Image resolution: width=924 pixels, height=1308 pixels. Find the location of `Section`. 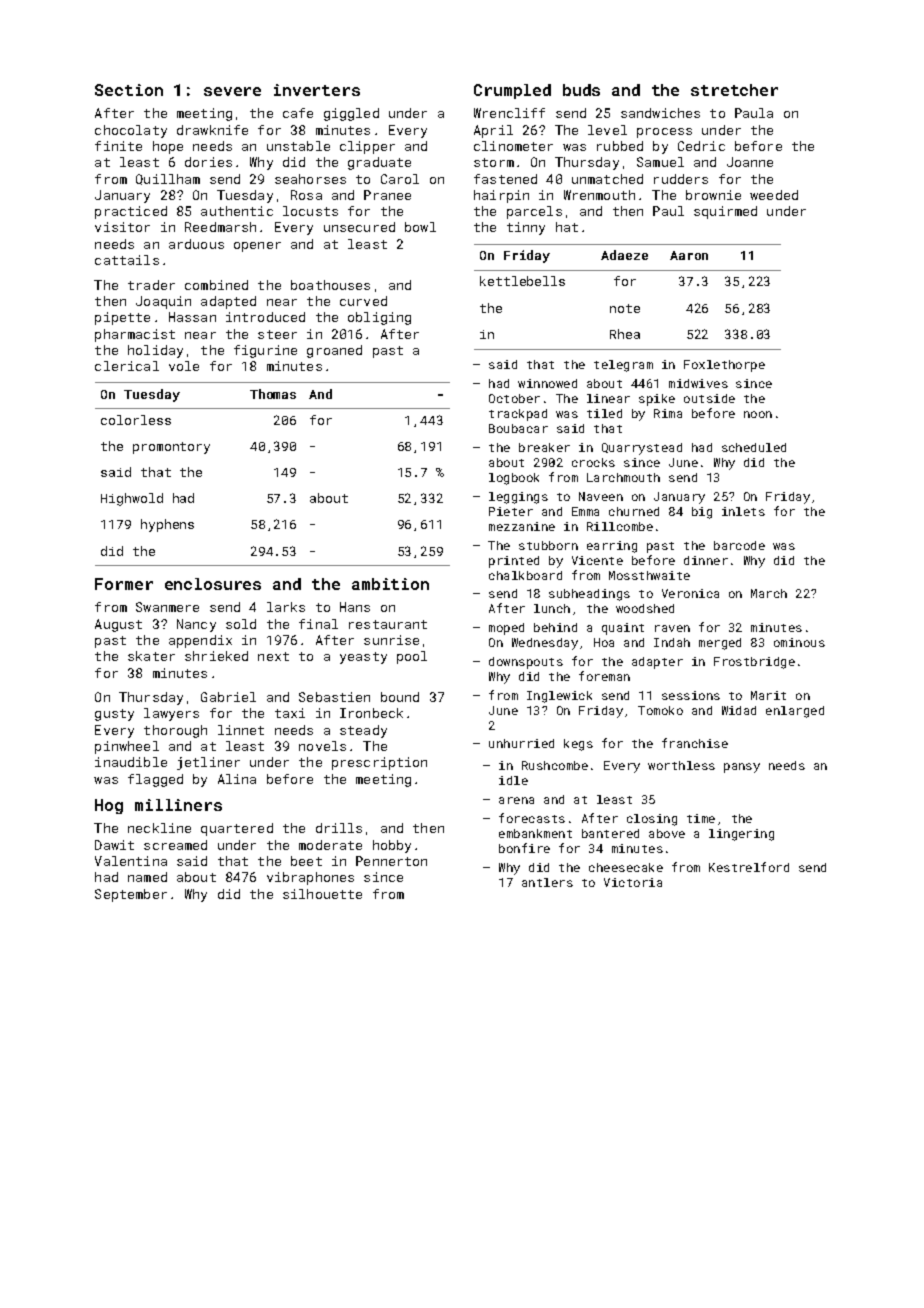

Section is located at coordinates (129, 90).
